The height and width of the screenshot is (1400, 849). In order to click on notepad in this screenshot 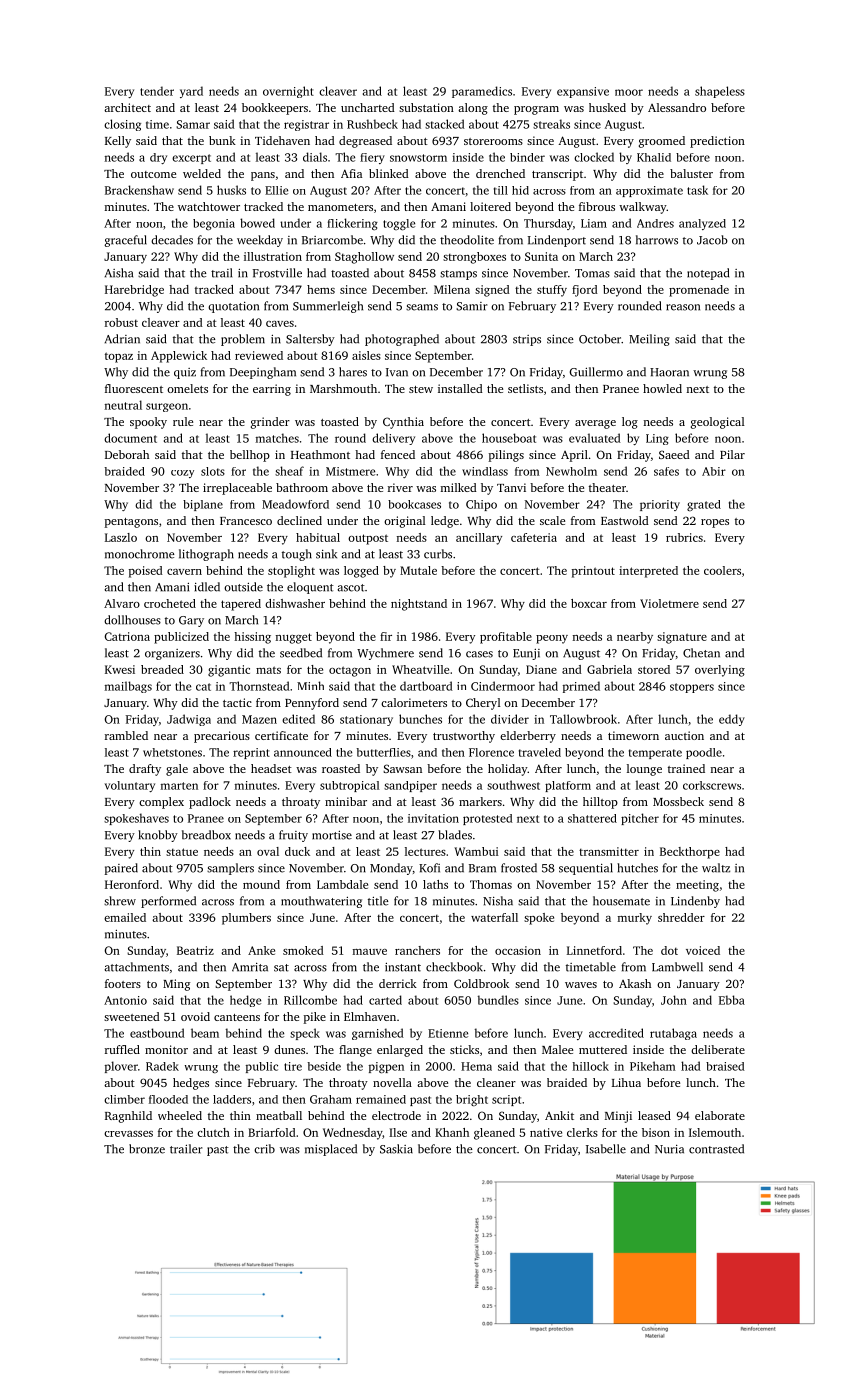, I will do `click(708, 274)`.
